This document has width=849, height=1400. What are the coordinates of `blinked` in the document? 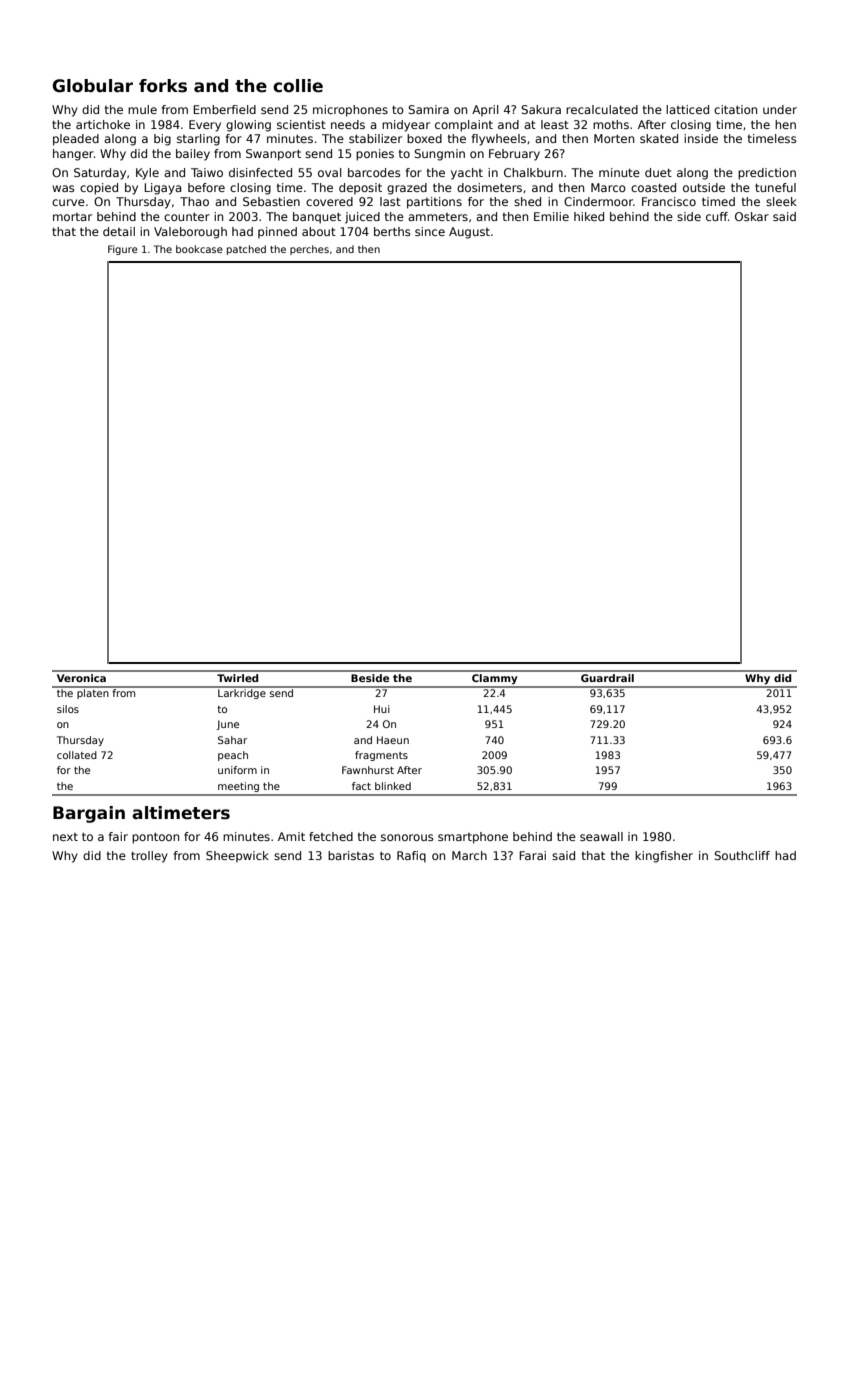 It's located at (393, 786).
